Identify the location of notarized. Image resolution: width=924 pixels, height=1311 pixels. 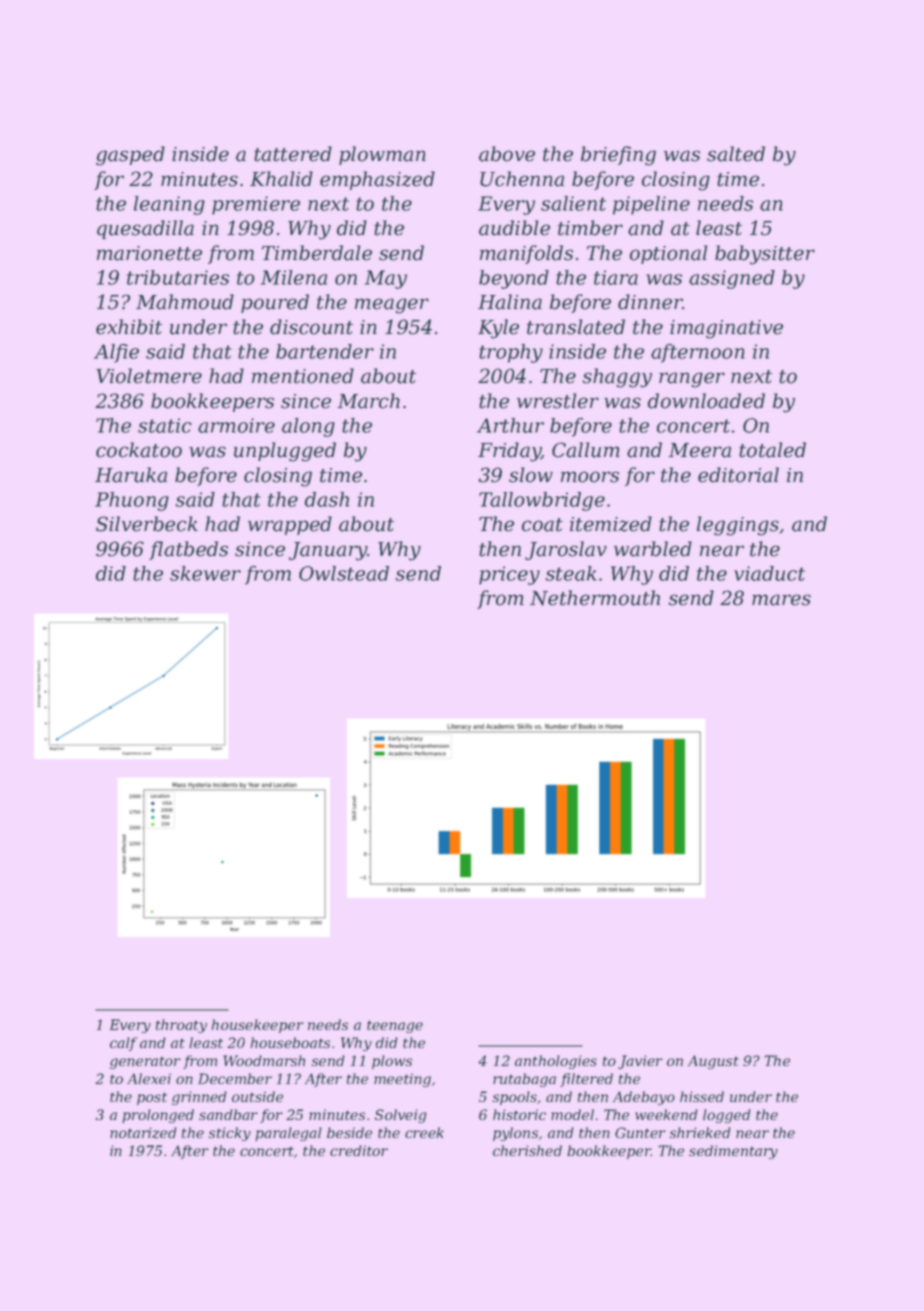
(143, 1133).
